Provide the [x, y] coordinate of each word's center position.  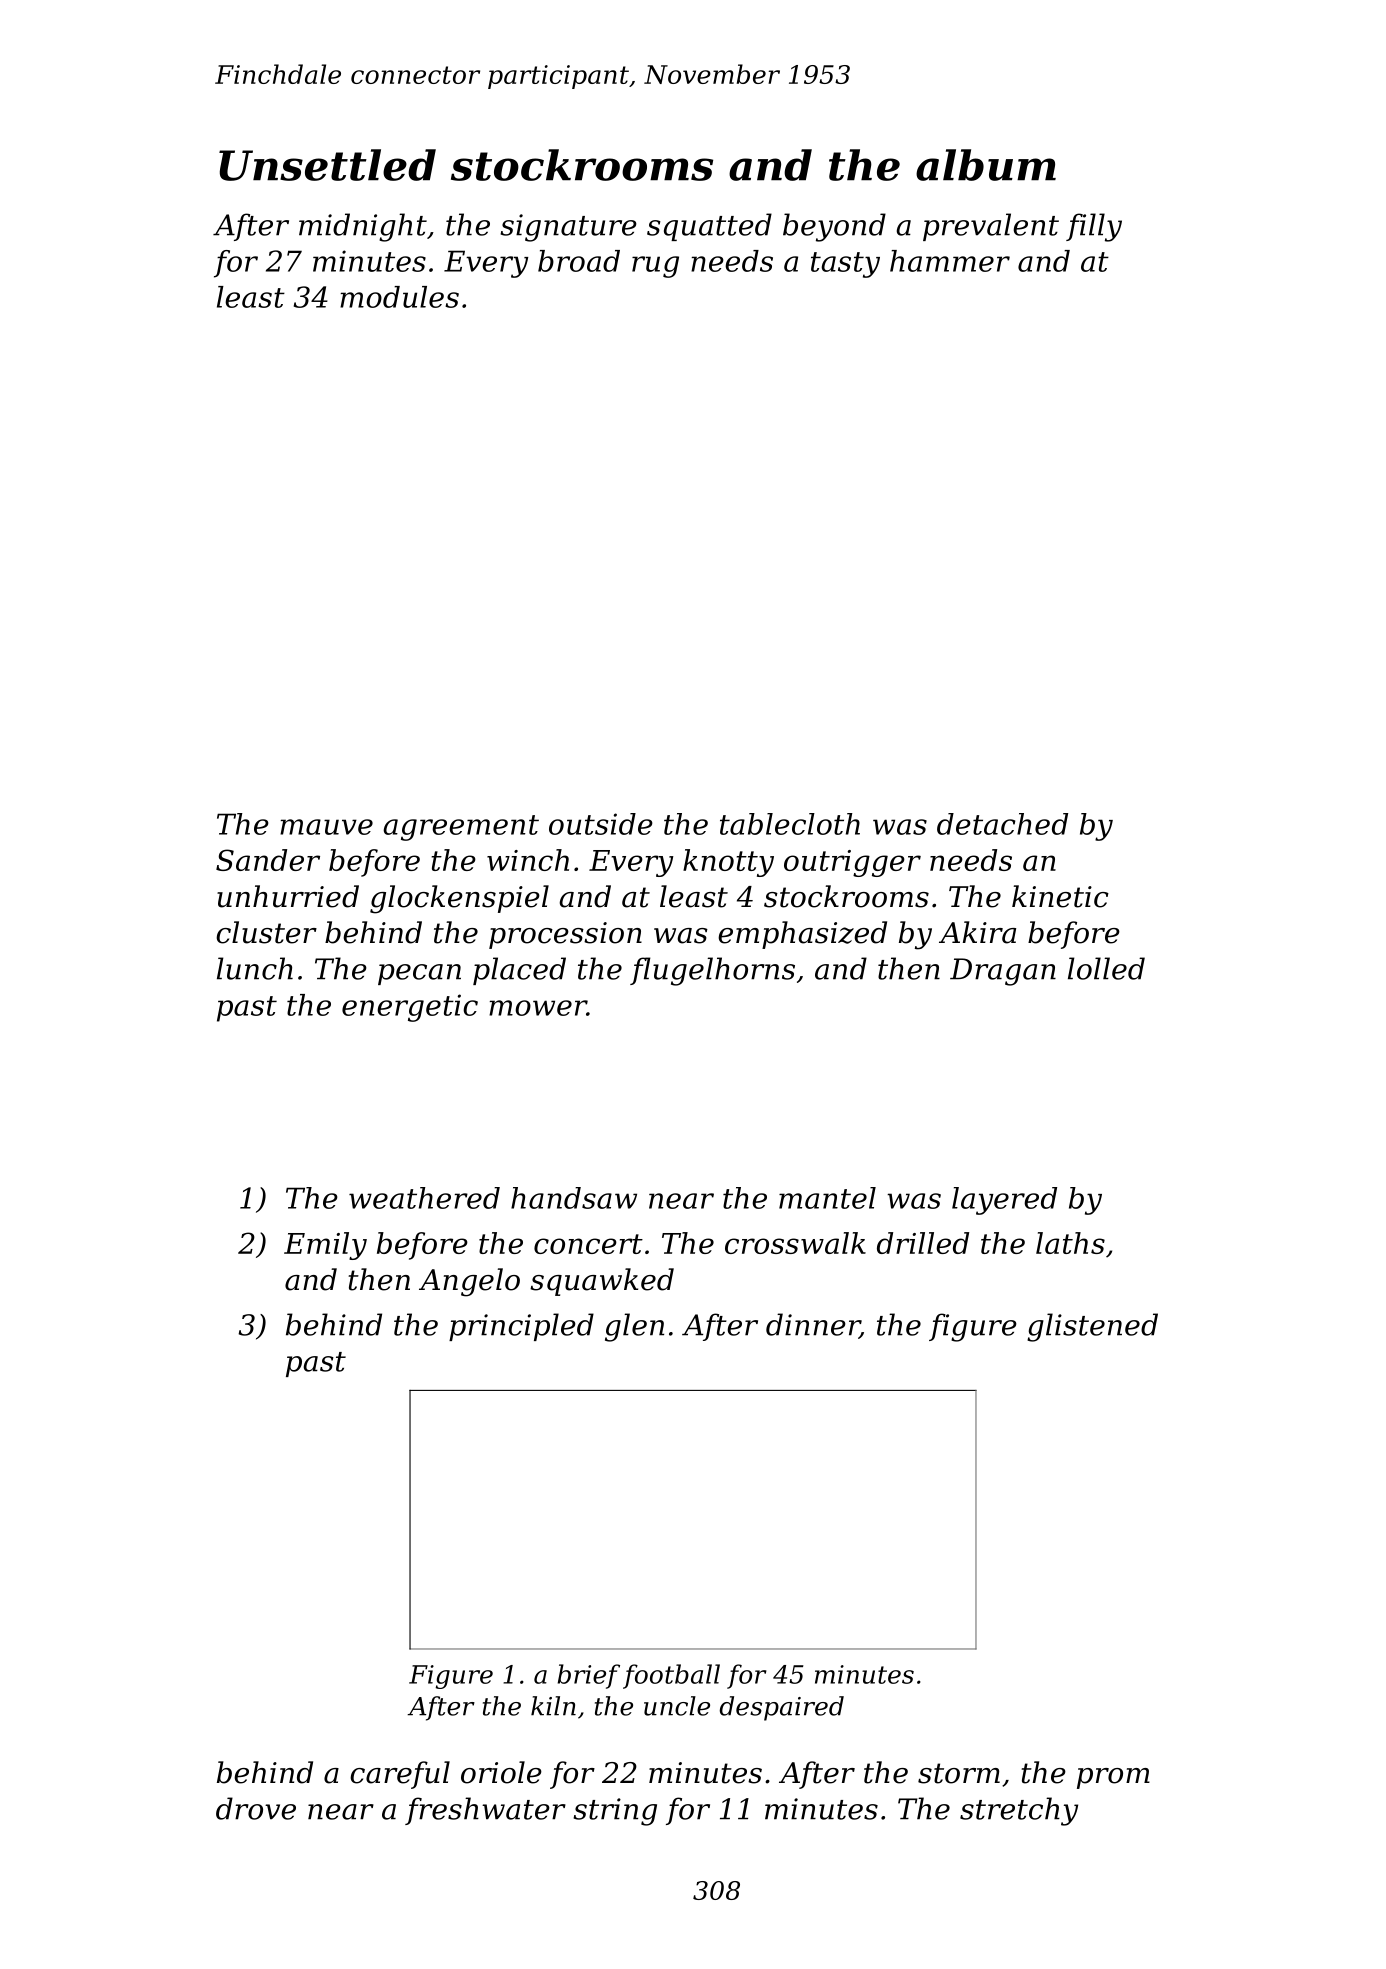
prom [1113, 1778]
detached [1002, 824]
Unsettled [327, 165]
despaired [782, 1708]
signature [568, 228]
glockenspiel [459, 899]
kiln [553, 1706]
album [986, 165]
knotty [728, 863]
